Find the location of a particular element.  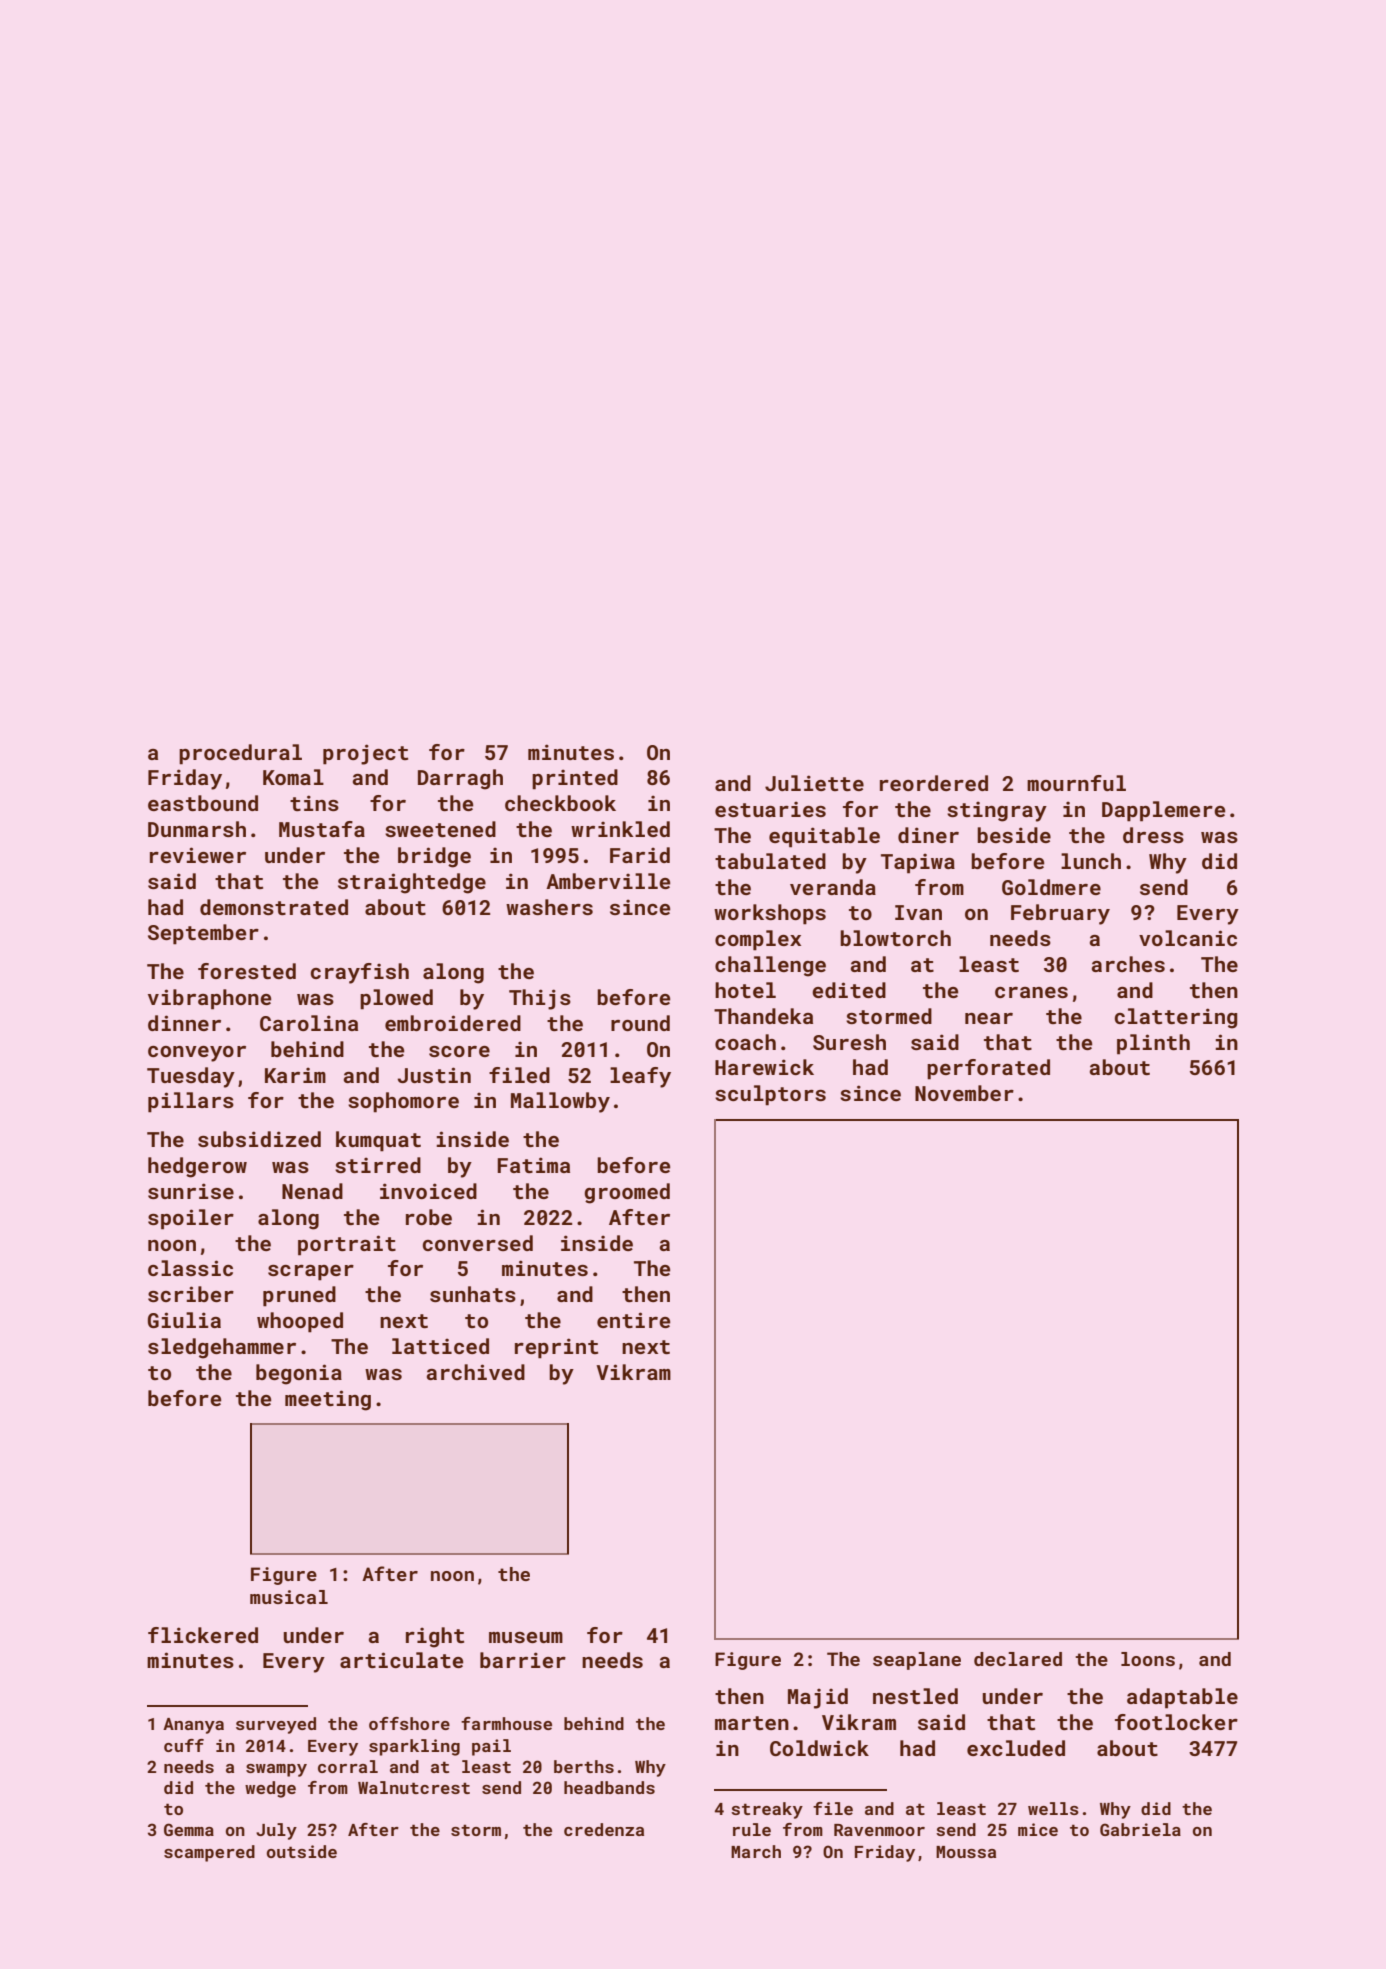

museum is located at coordinates (526, 1637).
